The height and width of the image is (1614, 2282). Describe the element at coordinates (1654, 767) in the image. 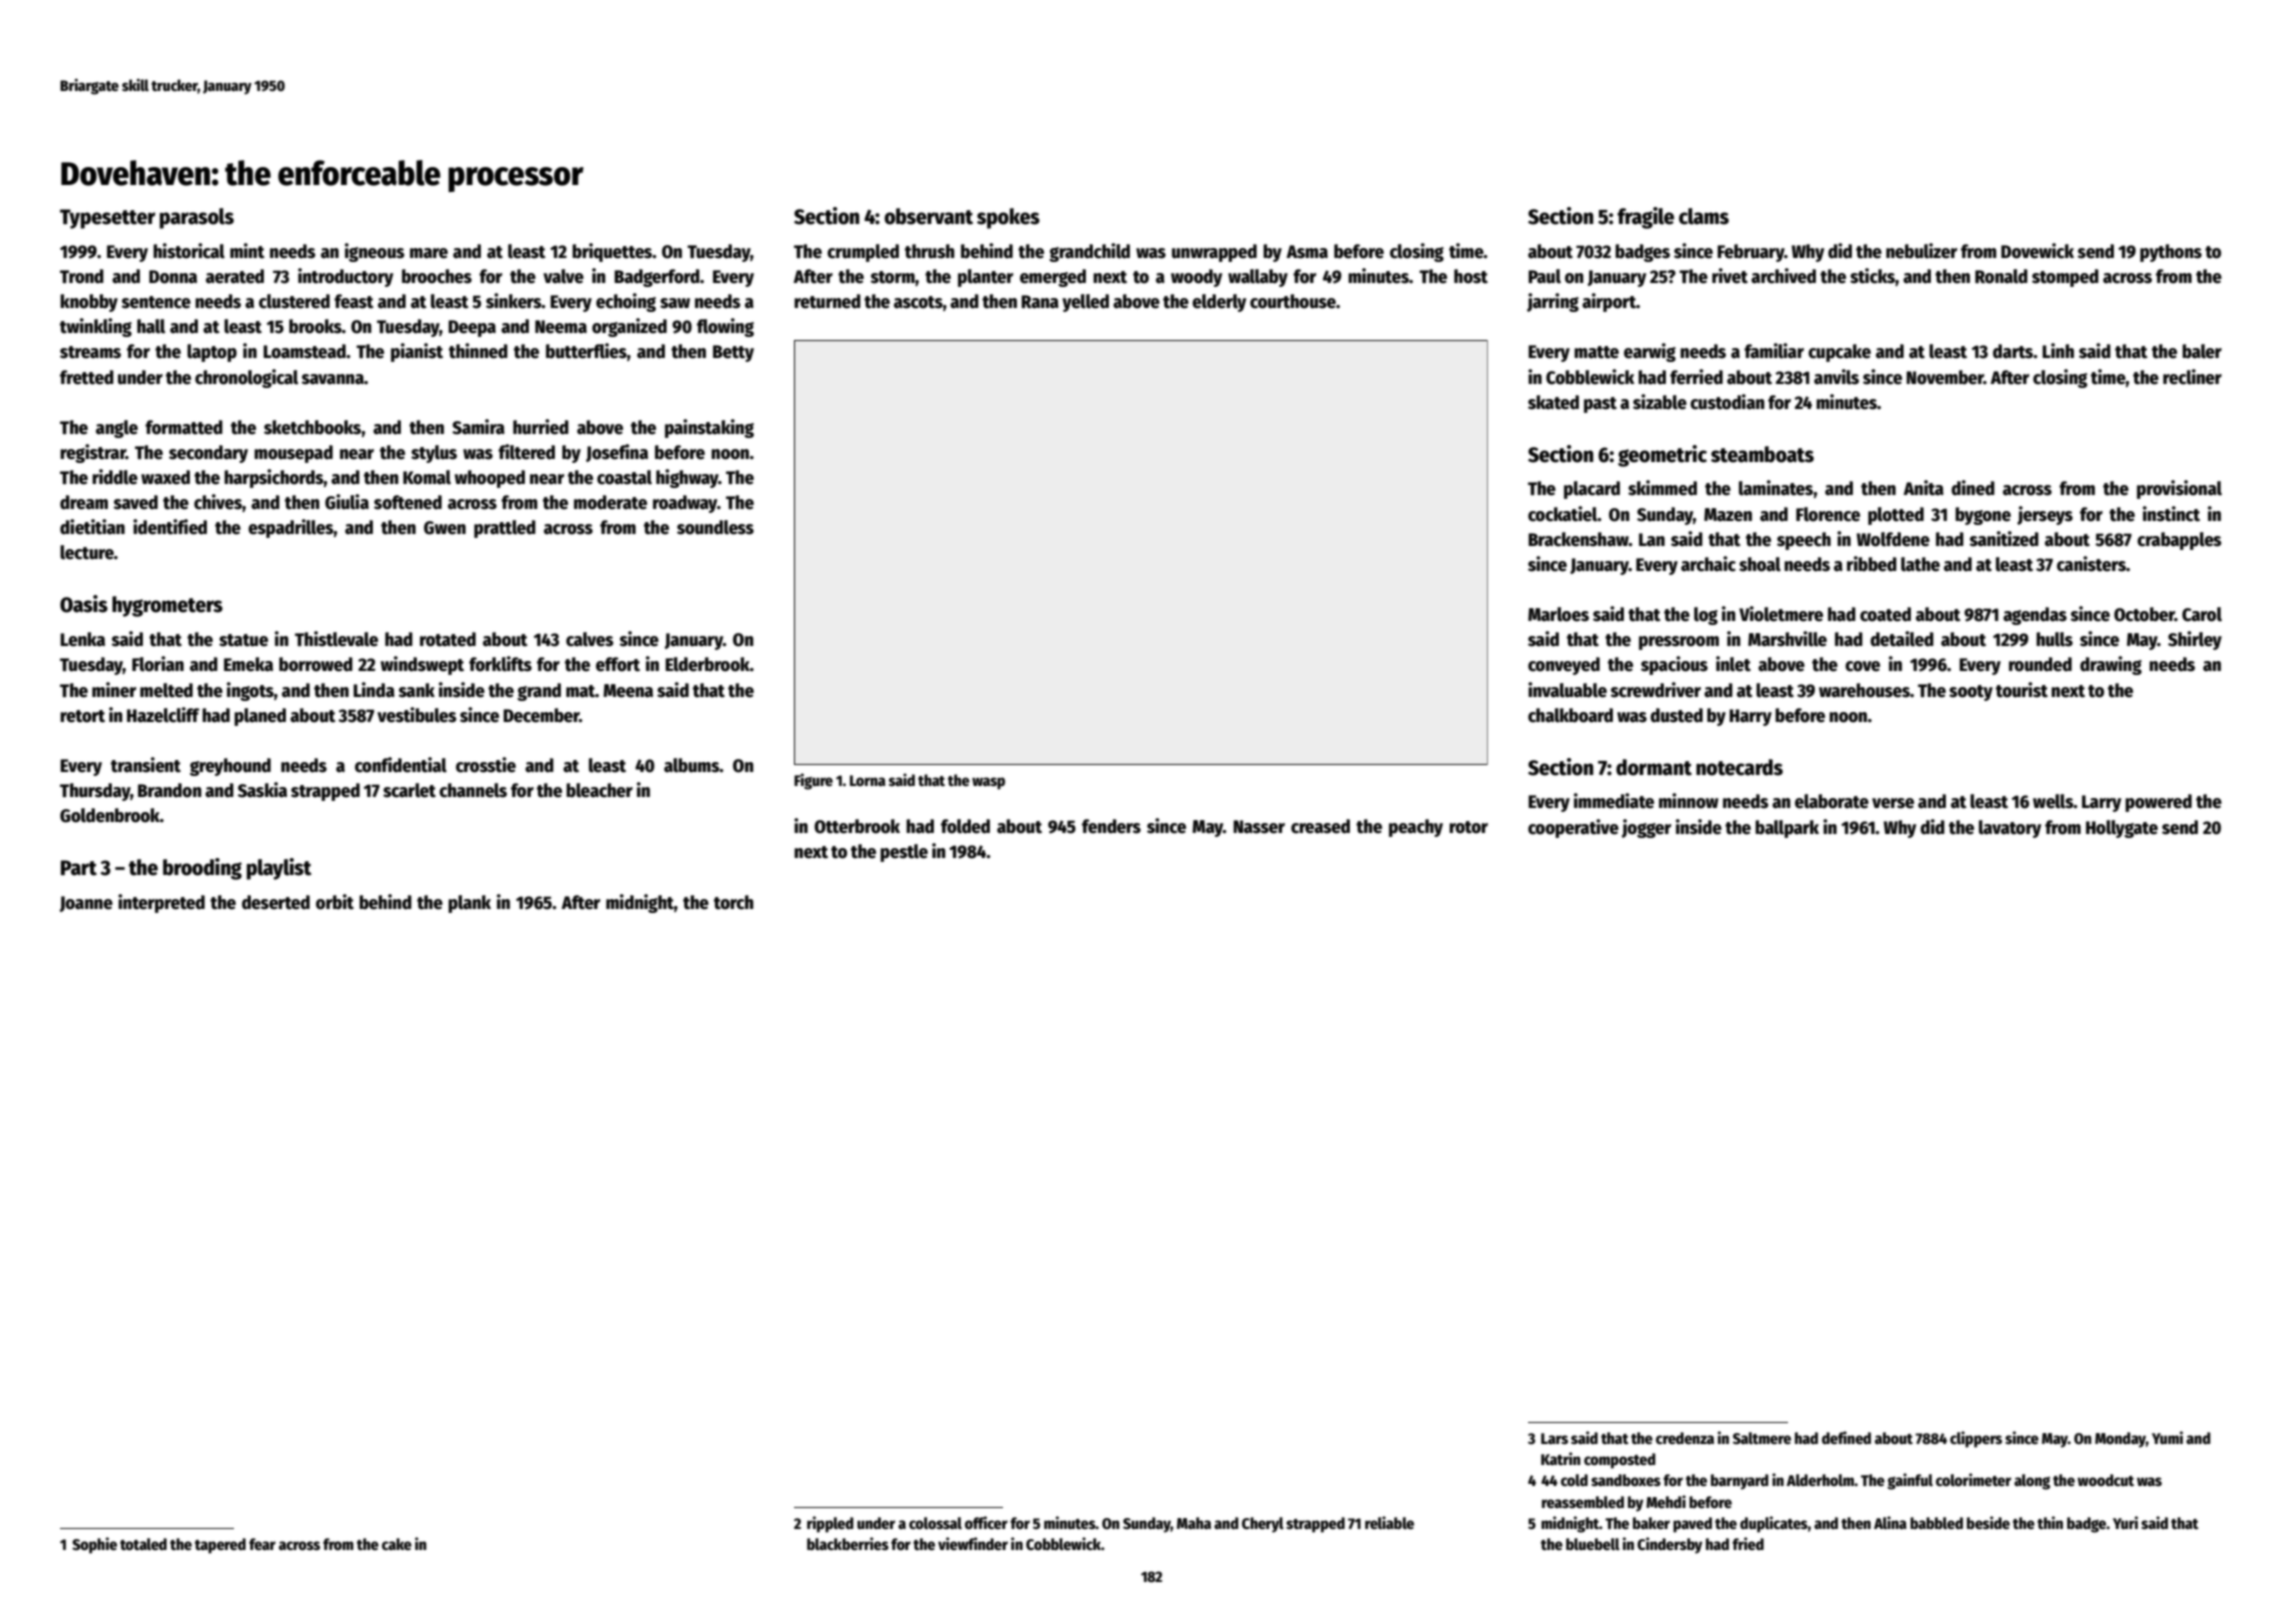

I see `dormant` at that location.
